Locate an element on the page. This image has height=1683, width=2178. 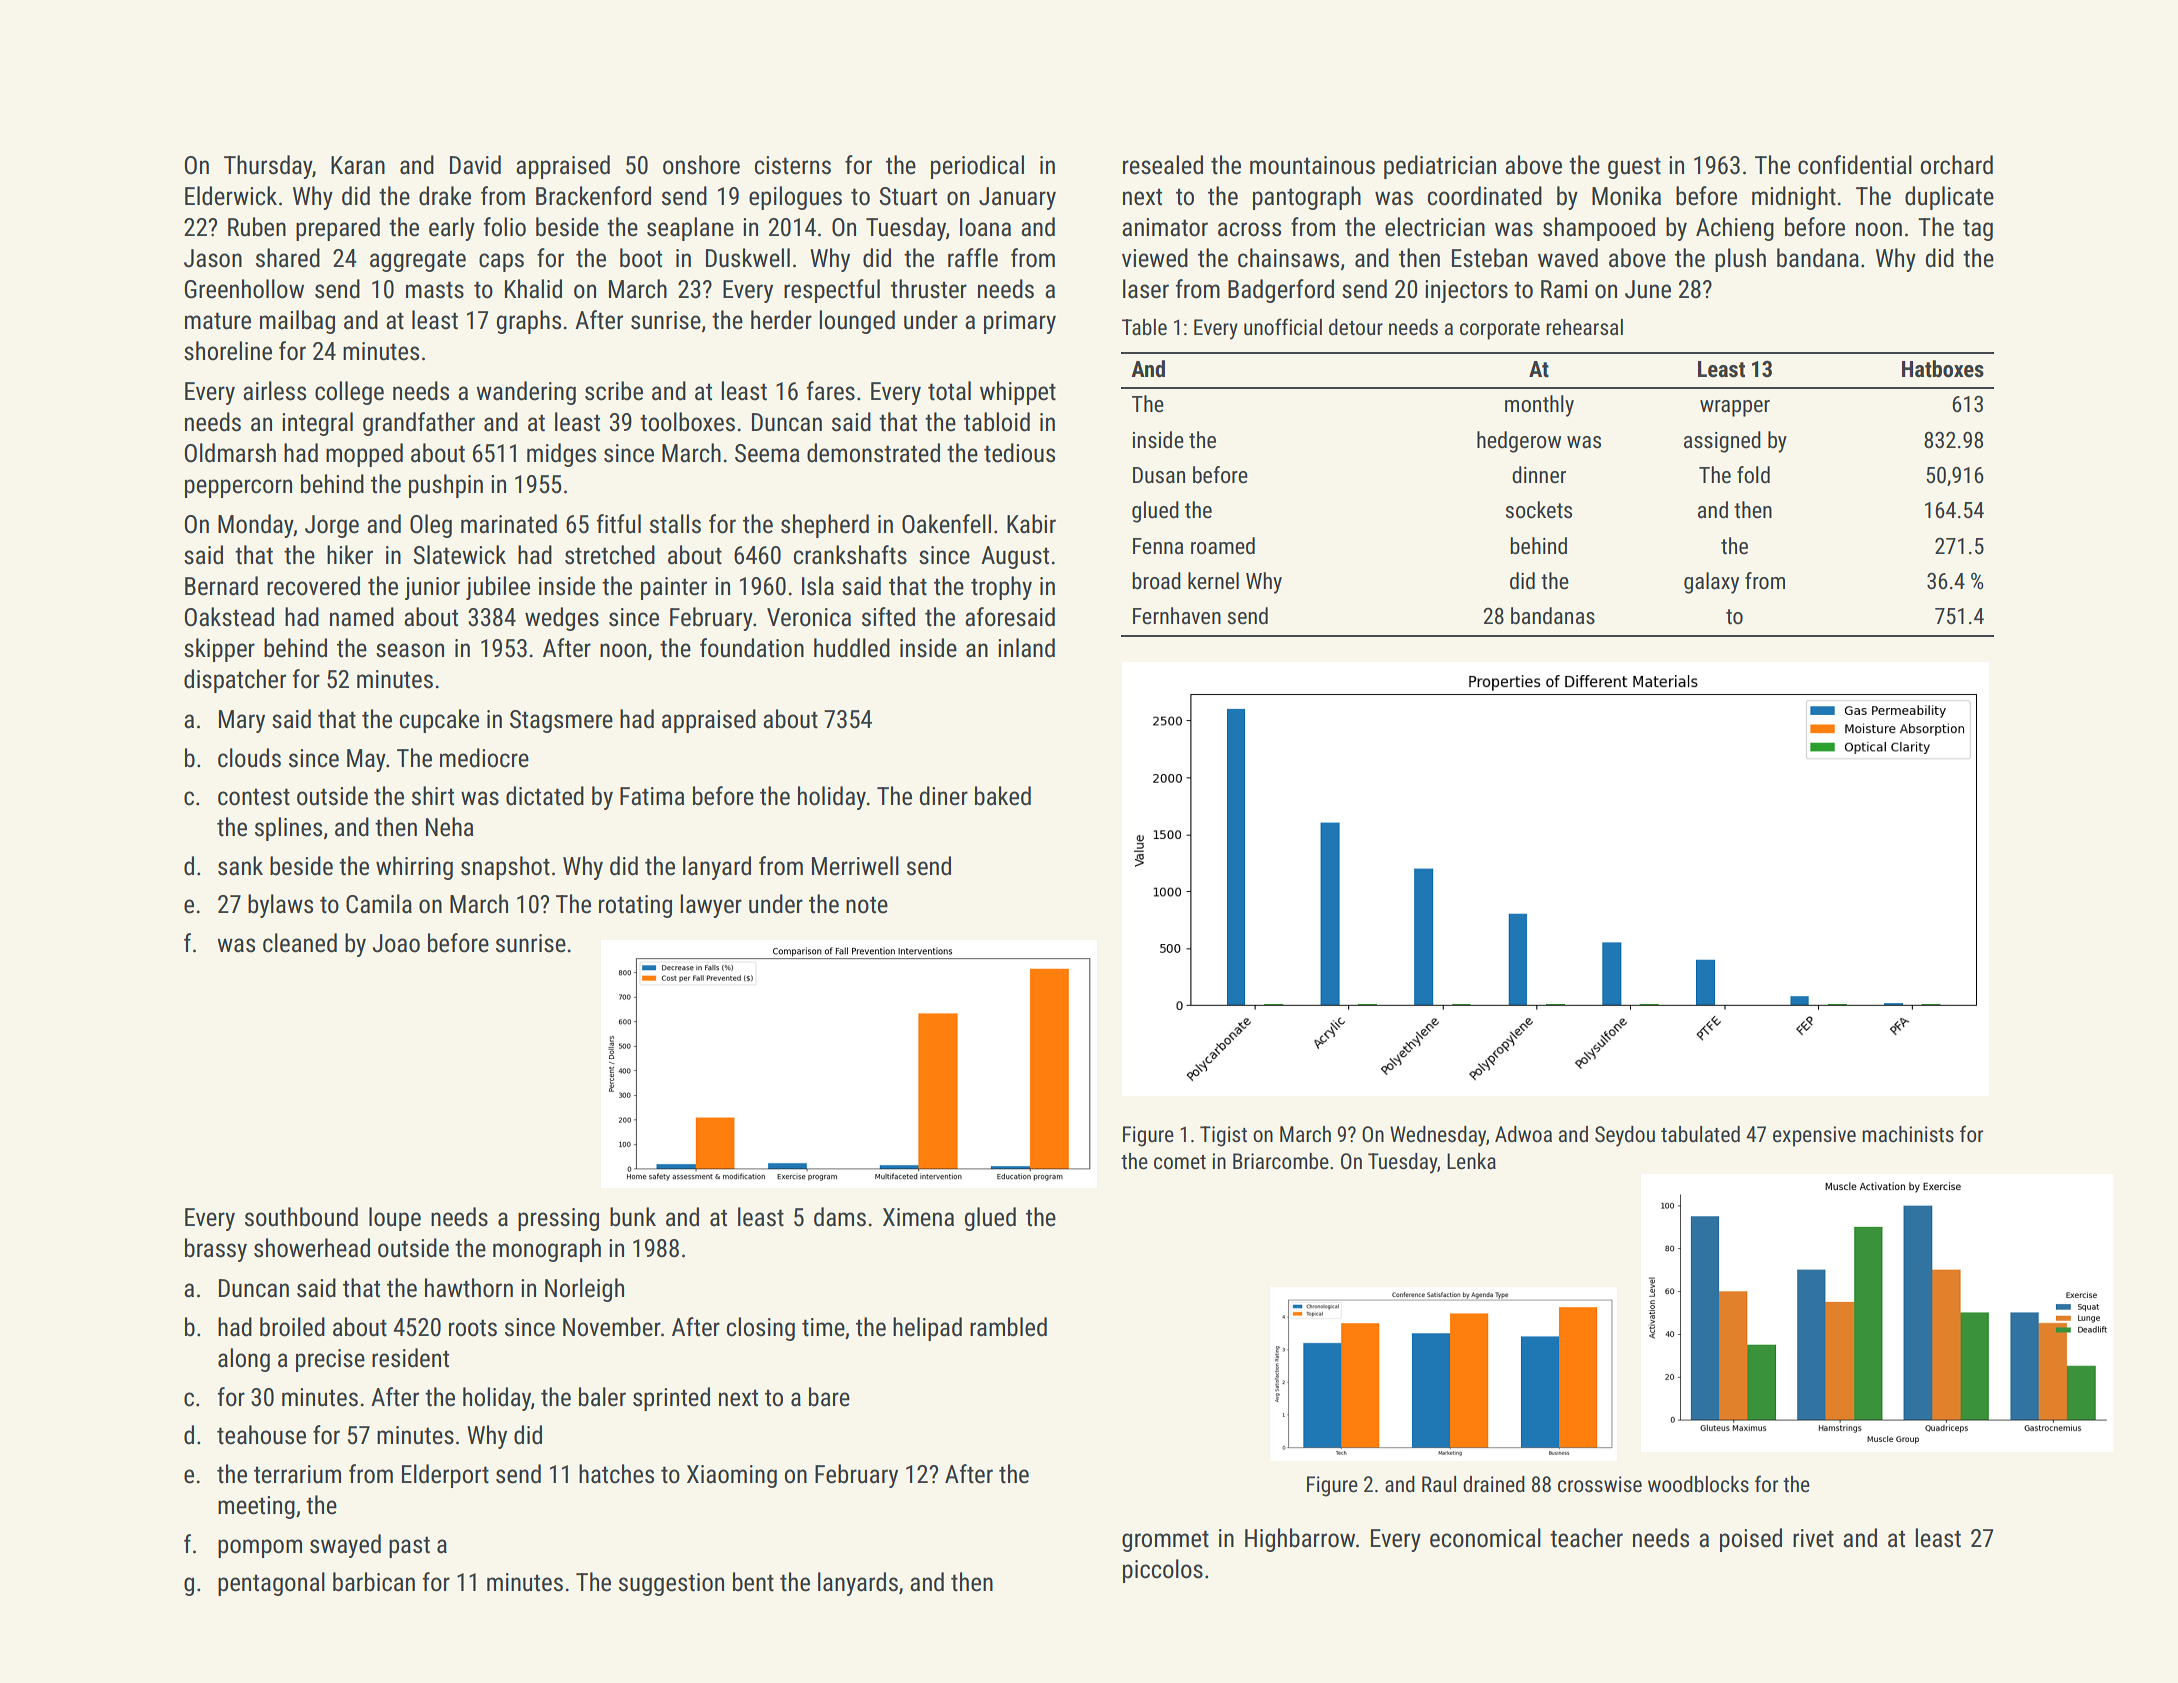
machinists is located at coordinates (1908, 1134).
